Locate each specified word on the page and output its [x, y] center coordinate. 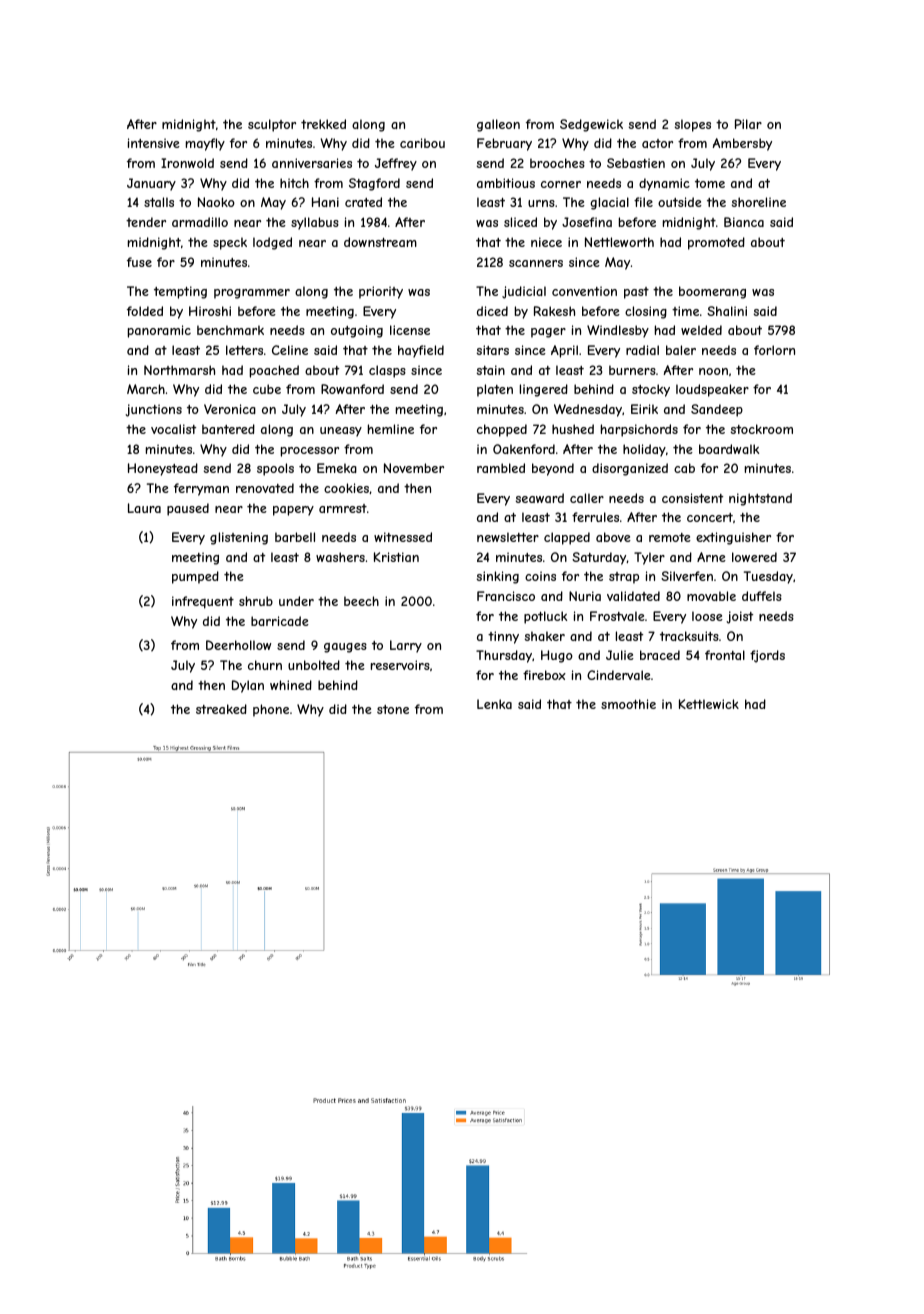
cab [684, 468]
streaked [221, 709]
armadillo [200, 222]
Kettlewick [709, 704]
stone [393, 709]
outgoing [357, 331]
